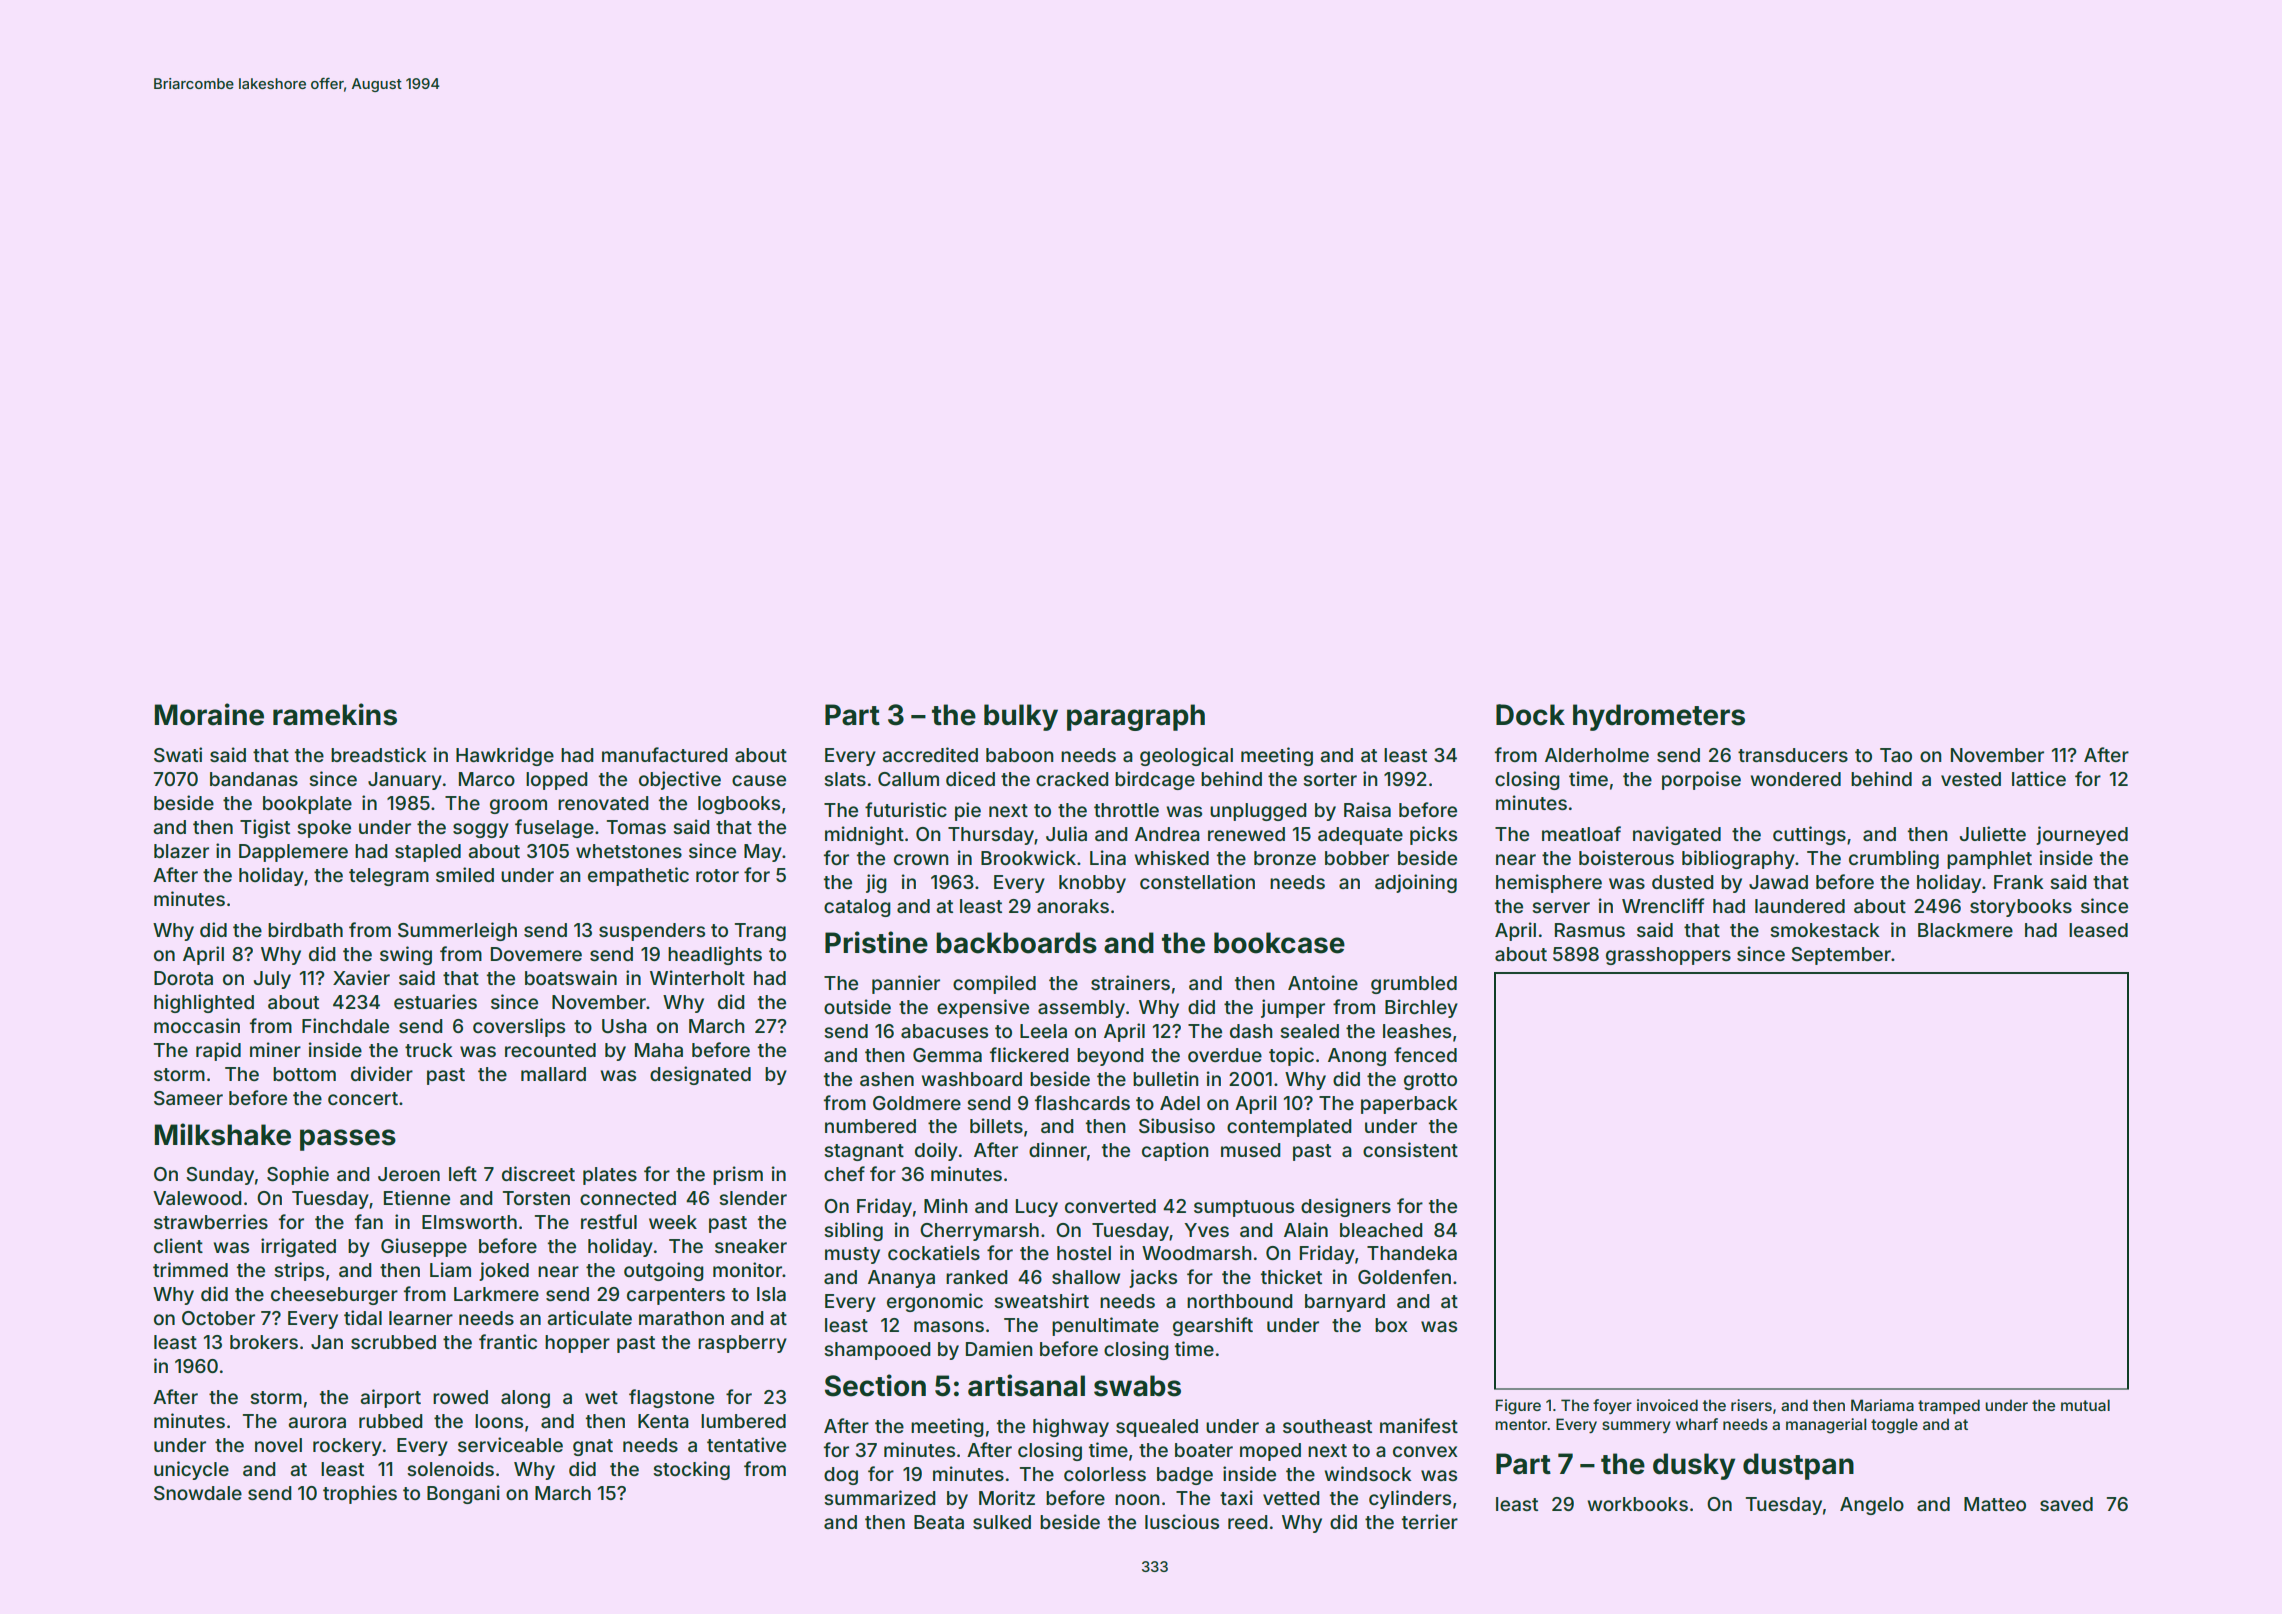 The image size is (2282, 1614). What do you see at coordinates (508, 1341) in the screenshot?
I see `frantic` at bounding box center [508, 1341].
